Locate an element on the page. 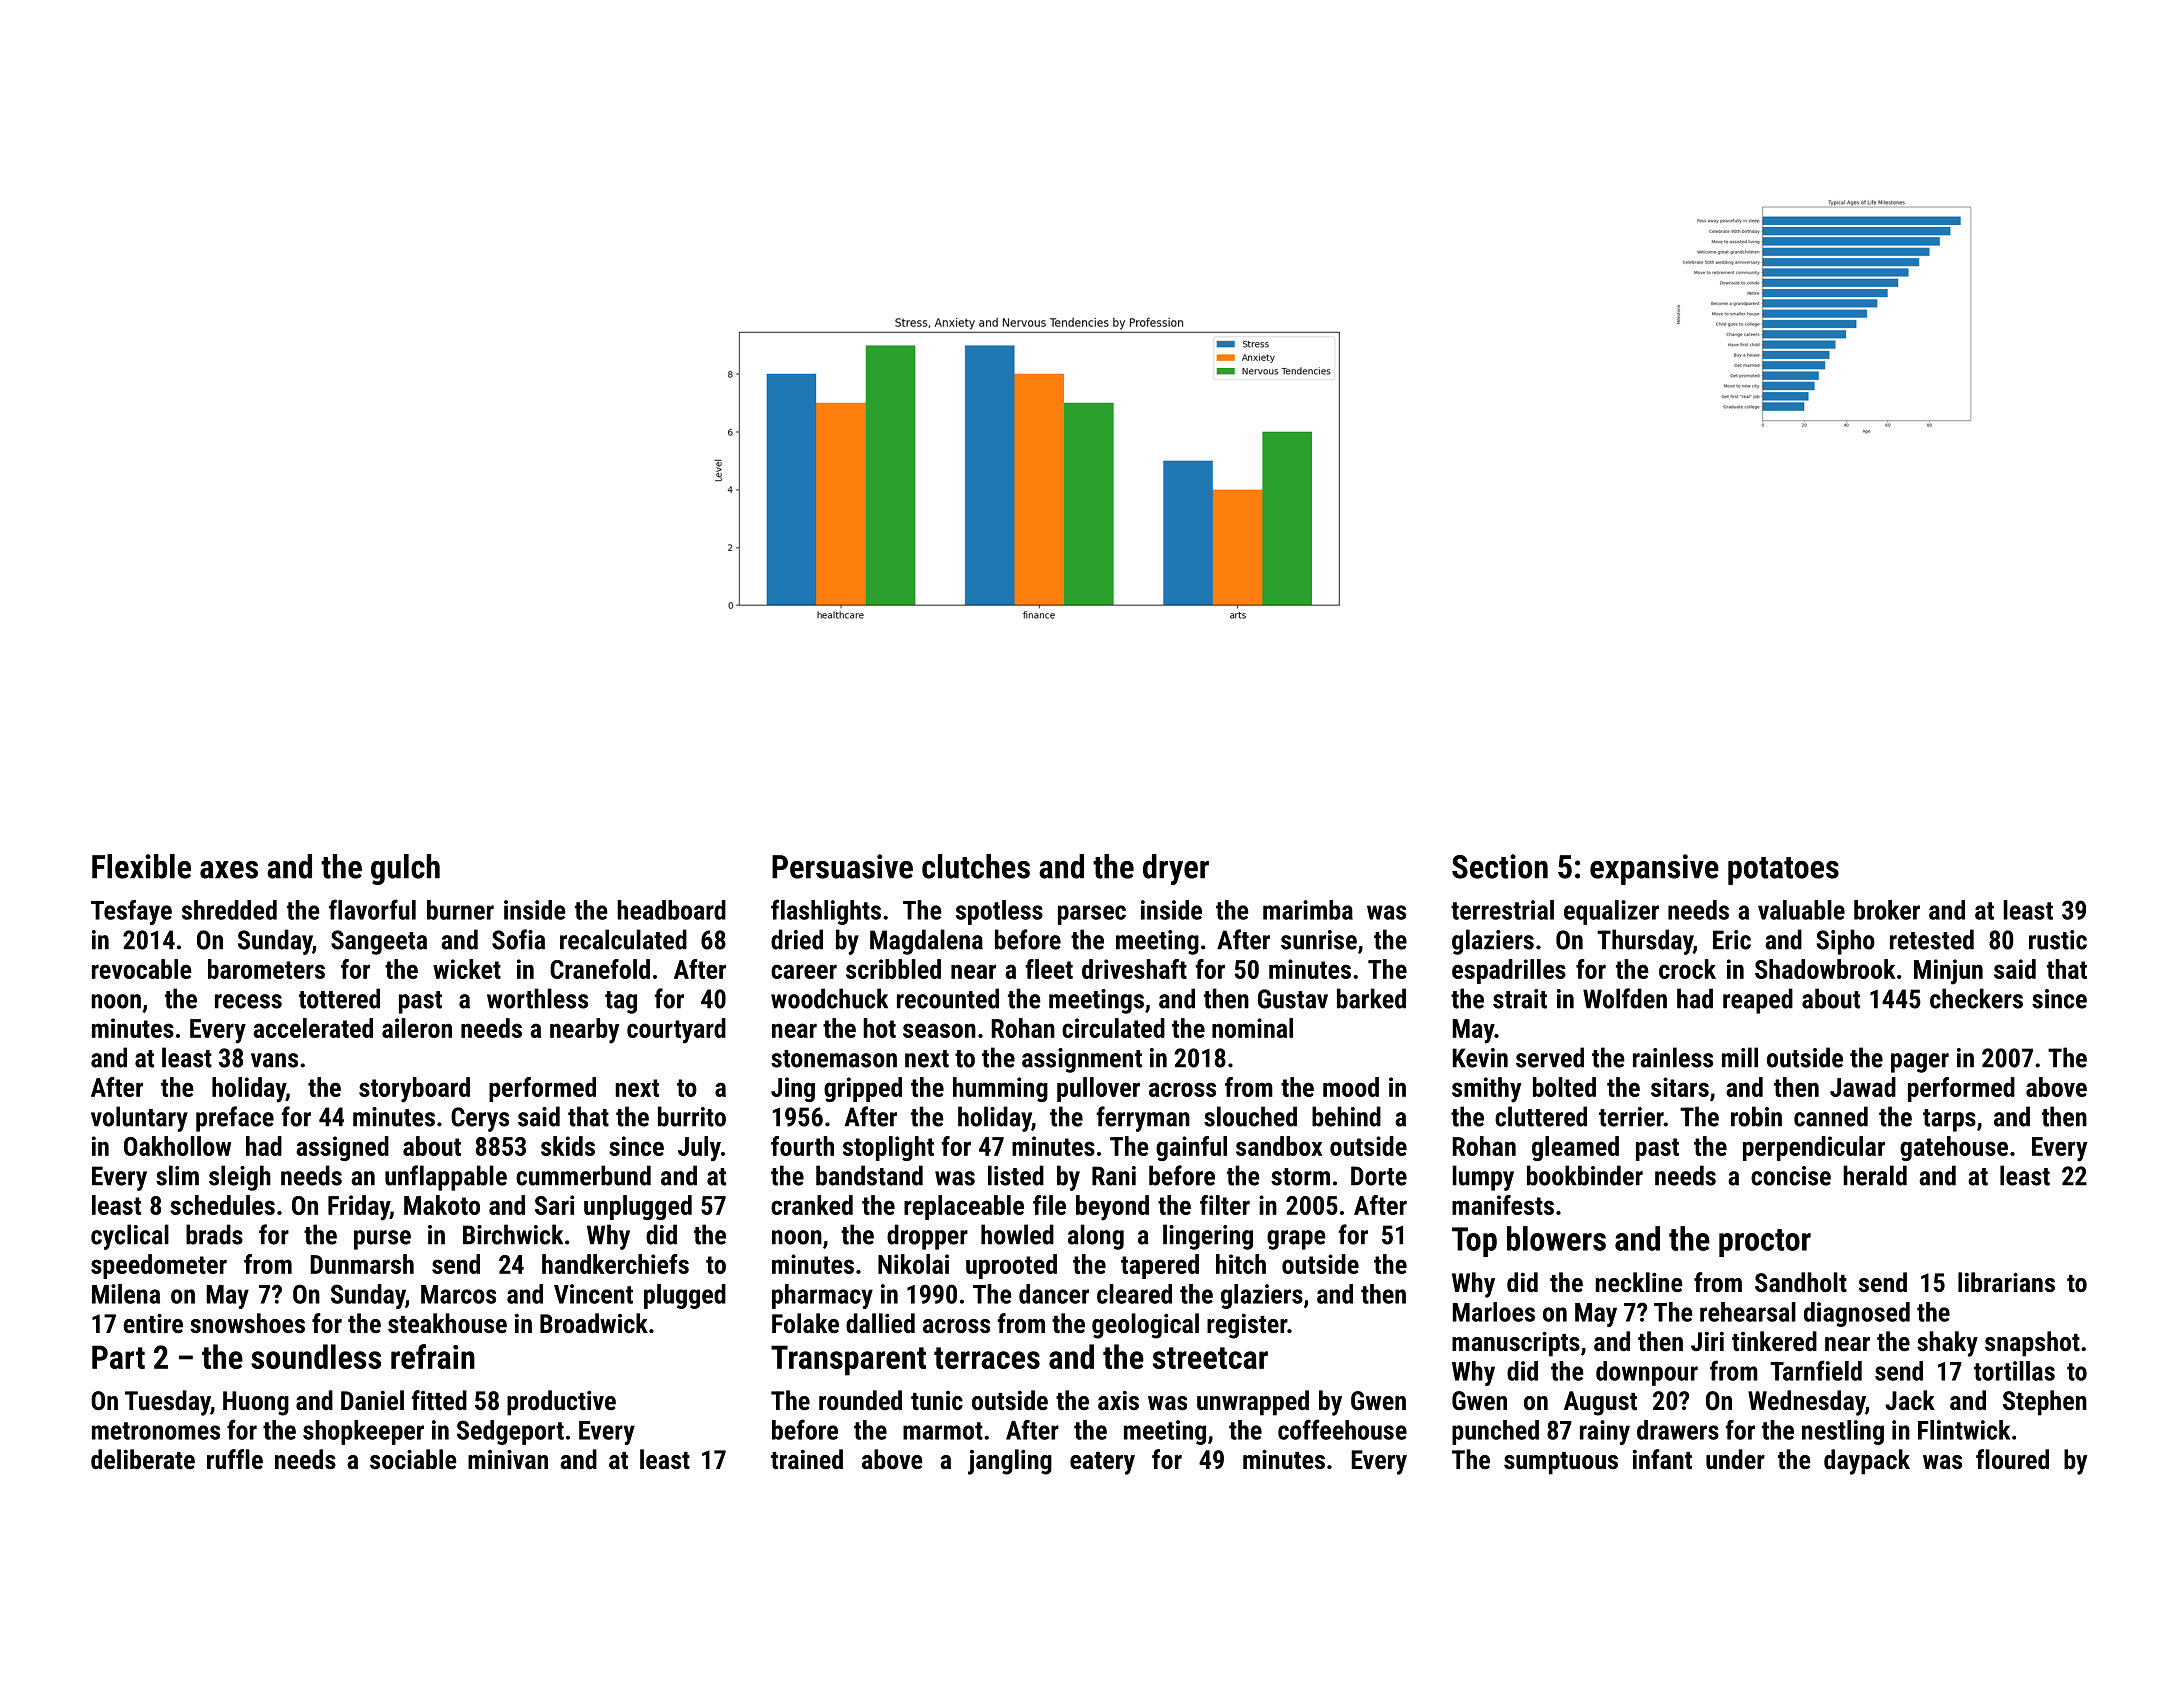 The height and width of the page is (1683, 2178). gulch is located at coordinates (405, 869).
